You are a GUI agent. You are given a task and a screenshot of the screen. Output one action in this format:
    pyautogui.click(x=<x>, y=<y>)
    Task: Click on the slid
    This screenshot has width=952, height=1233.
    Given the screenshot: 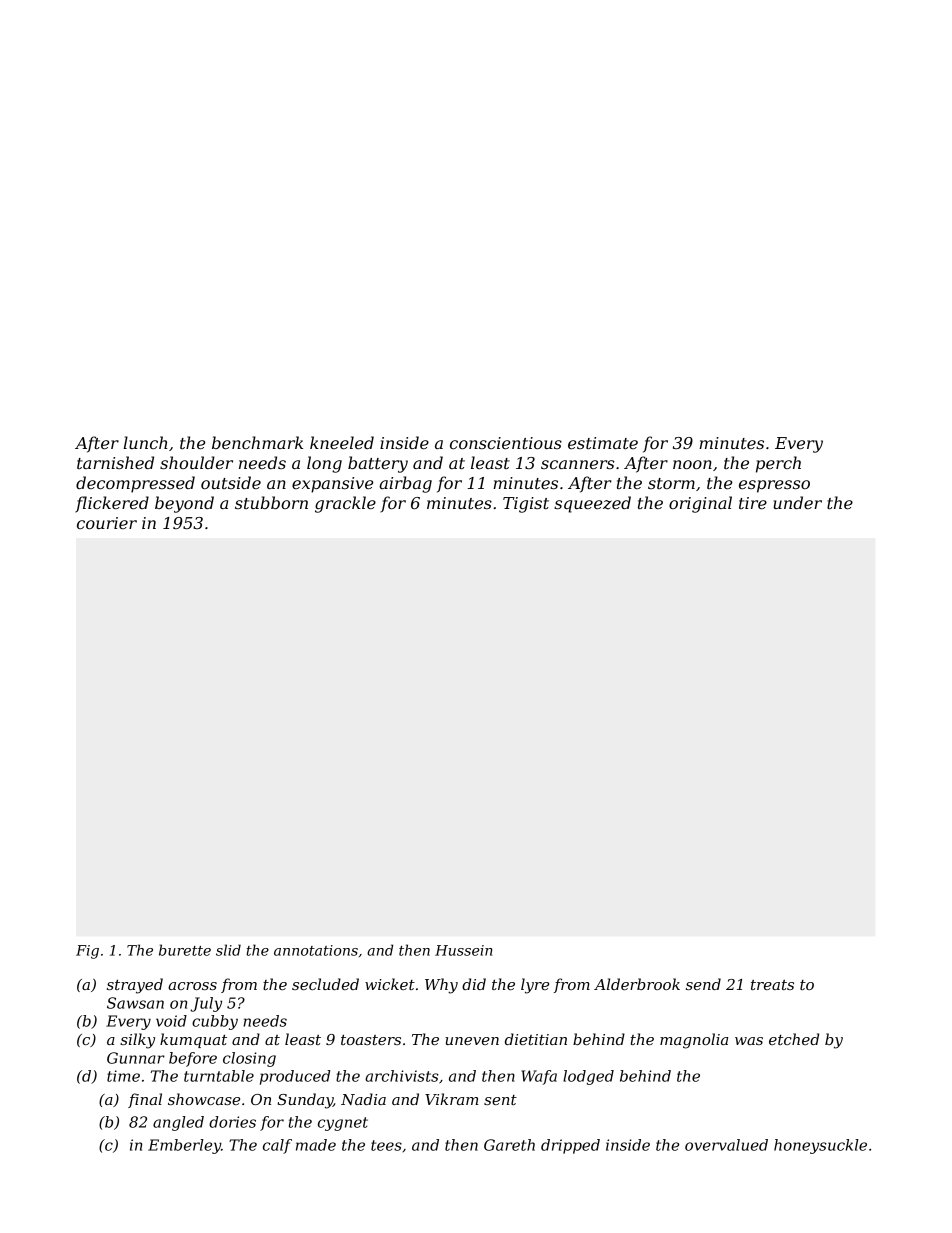 What is the action you would take?
    pyautogui.click(x=228, y=950)
